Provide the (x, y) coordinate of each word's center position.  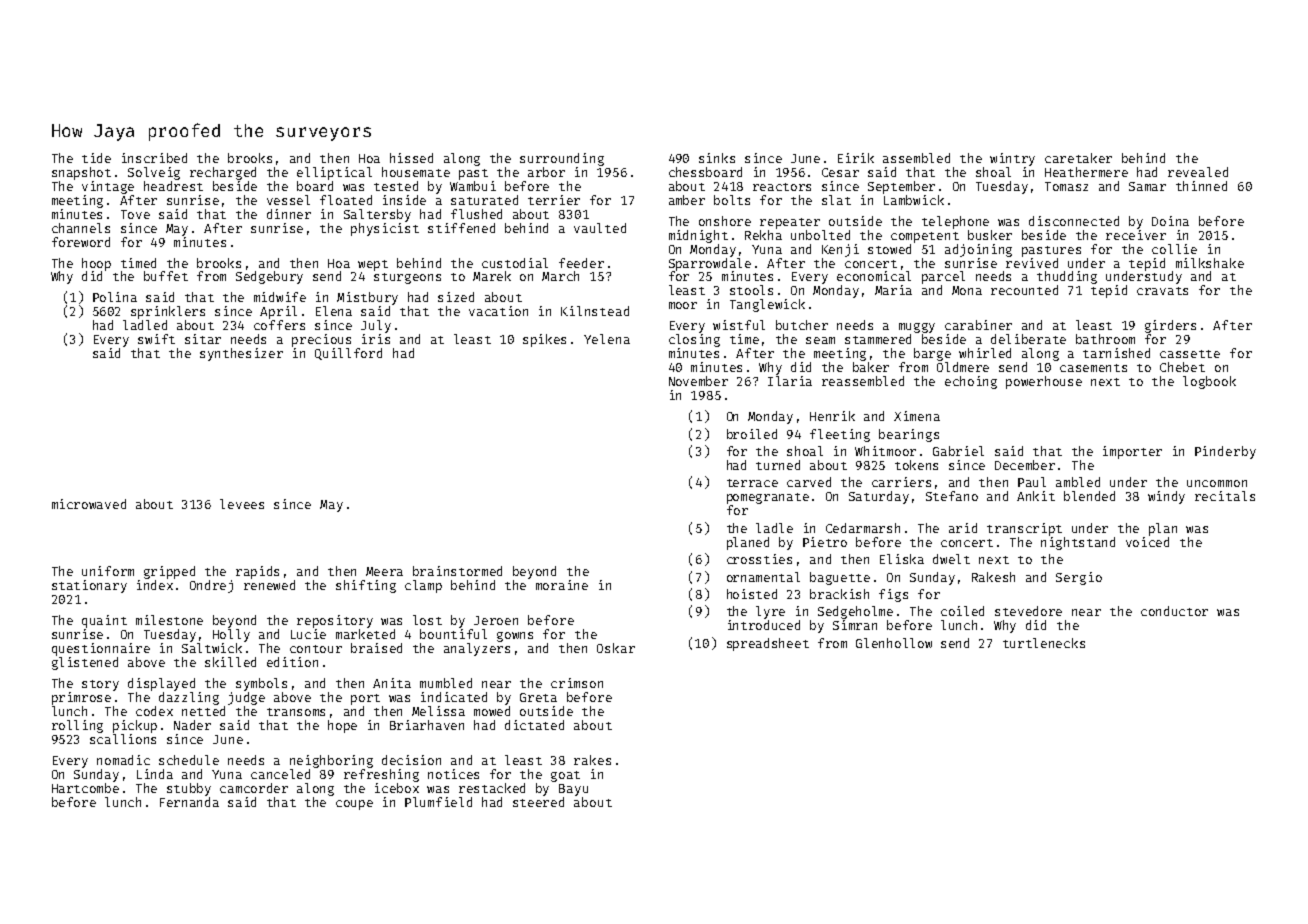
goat (565, 776)
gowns (515, 637)
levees (242, 504)
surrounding (562, 159)
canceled (280, 774)
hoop (96, 264)
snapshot (81, 173)
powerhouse (1044, 382)
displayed (161, 684)
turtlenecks (1044, 643)
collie (1174, 249)
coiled (962, 611)
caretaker (1078, 158)
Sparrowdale (710, 264)
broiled (752, 434)
